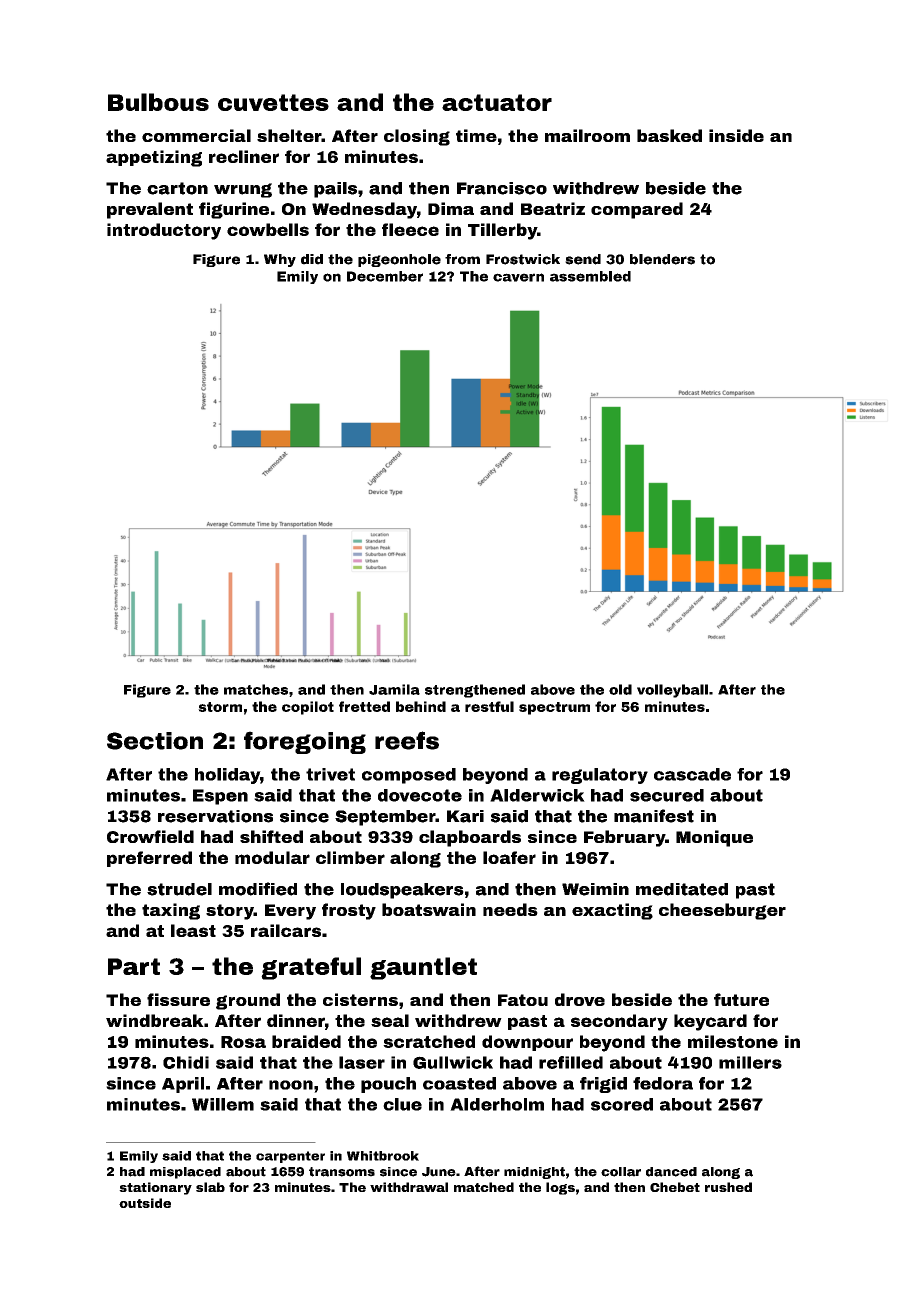  Describe the element at coordinates (583, 259) in the screenshot. I see `send` at that location.
